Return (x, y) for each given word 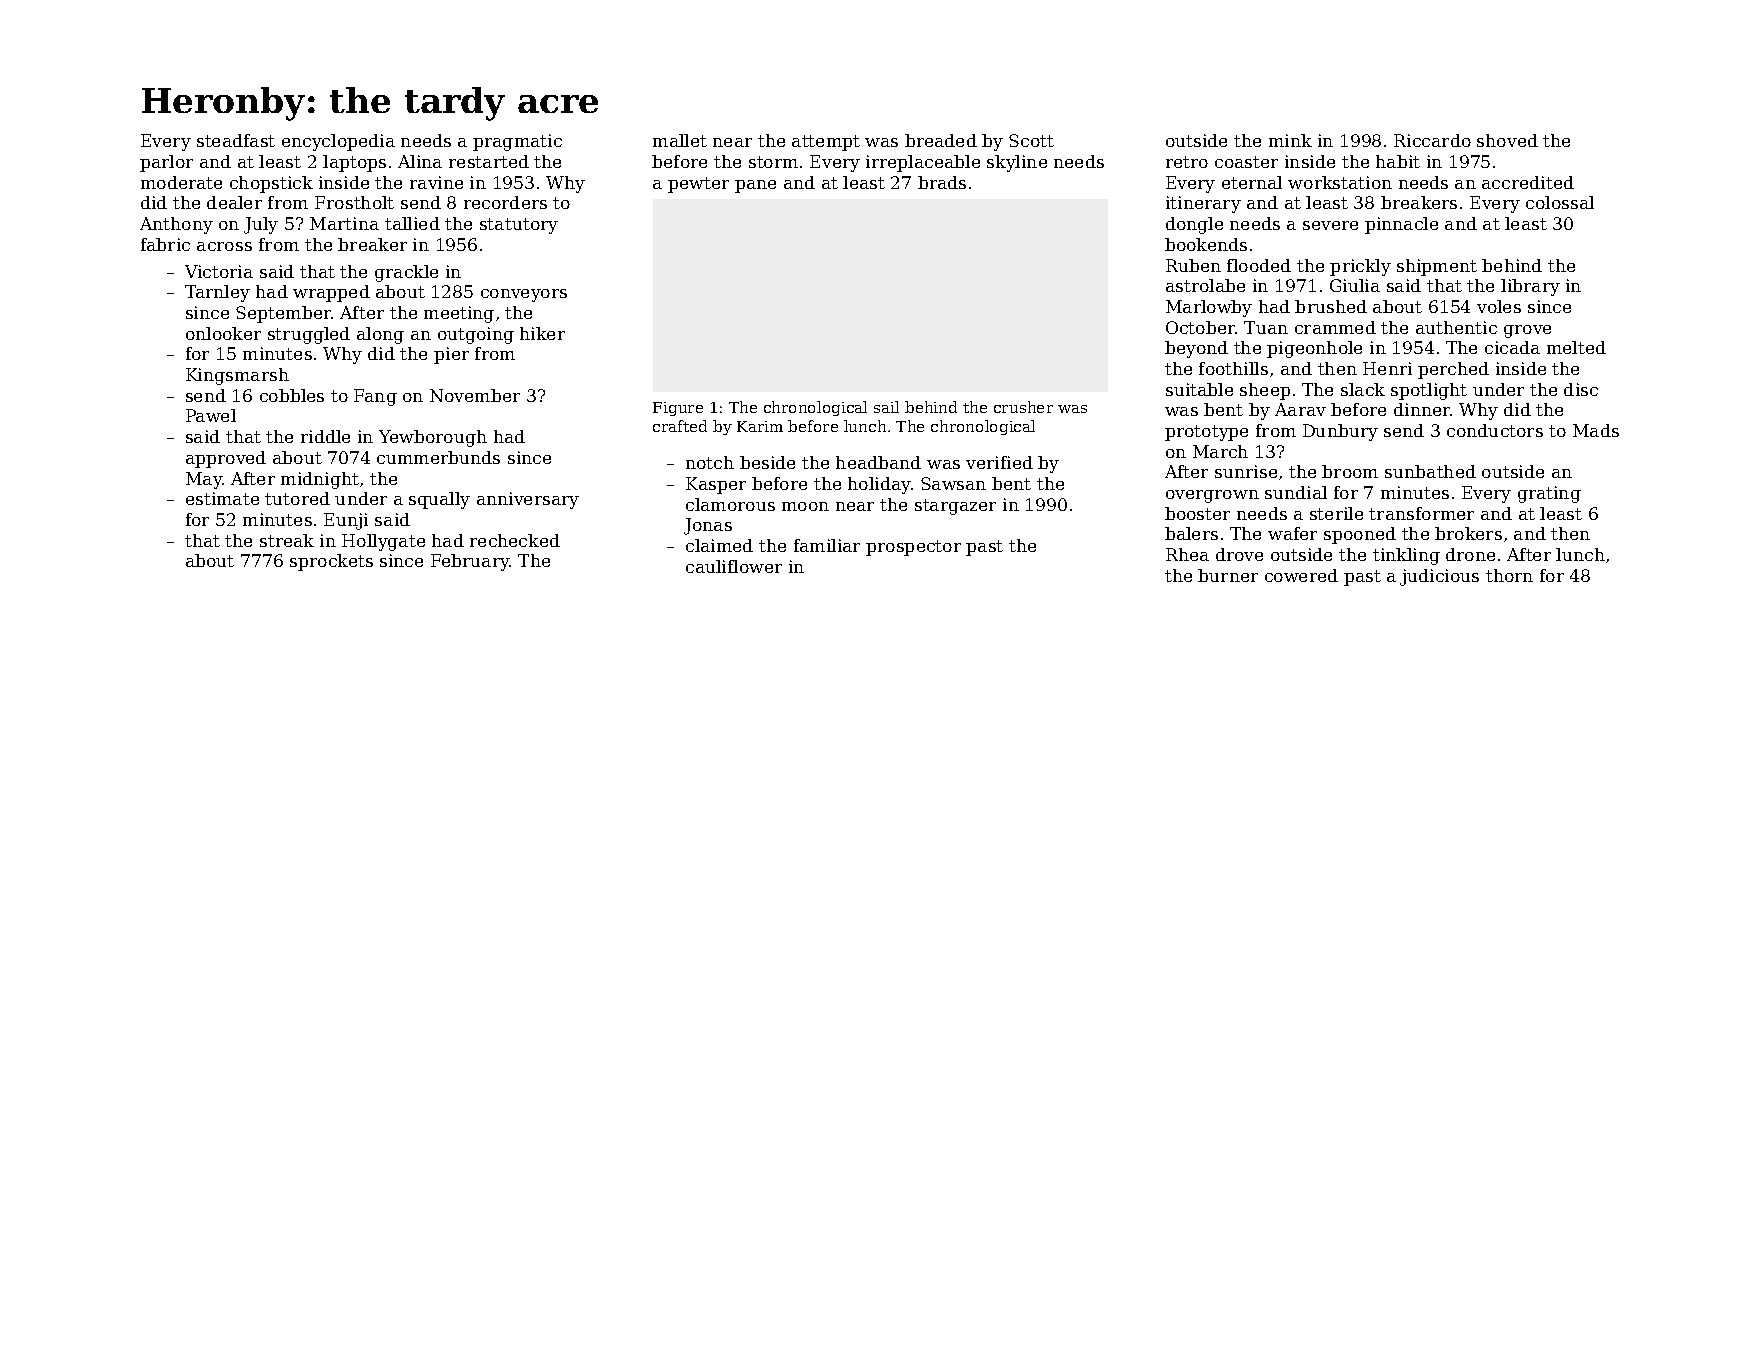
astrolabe (1205, 285)
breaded (941, 140)
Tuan (1266, 327)
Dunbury (1340, 432)
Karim (760, 426)
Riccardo (1432, 140)
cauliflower (734, 566)
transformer (1421, 513)
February (470, 562)
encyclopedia (338, 142)
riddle (325, 436)
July (261, 225)
